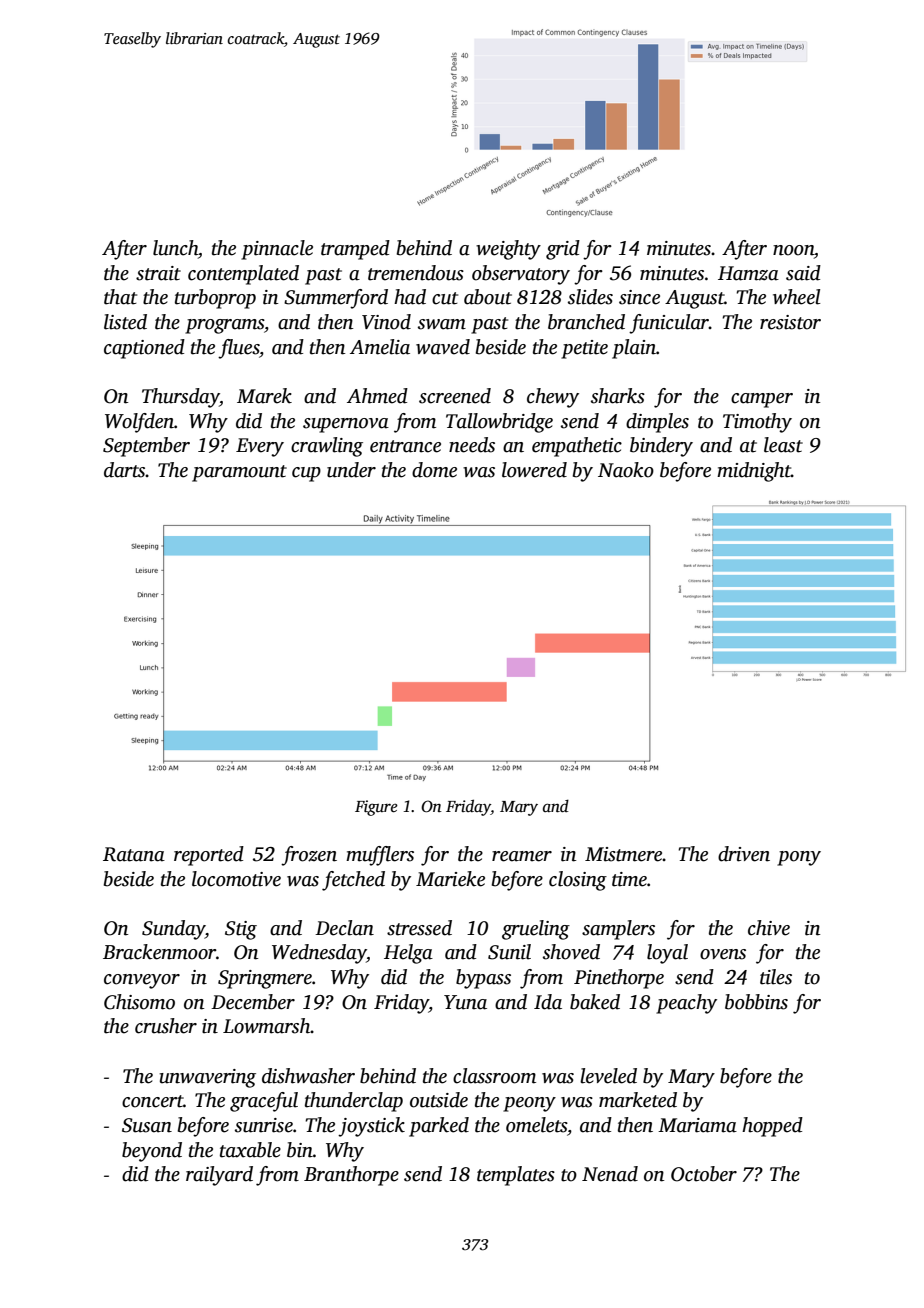 The image size is (924, 1308). Describe the element at coordinates (144, 349) in the screenshot. I see `captioned` at that location.
